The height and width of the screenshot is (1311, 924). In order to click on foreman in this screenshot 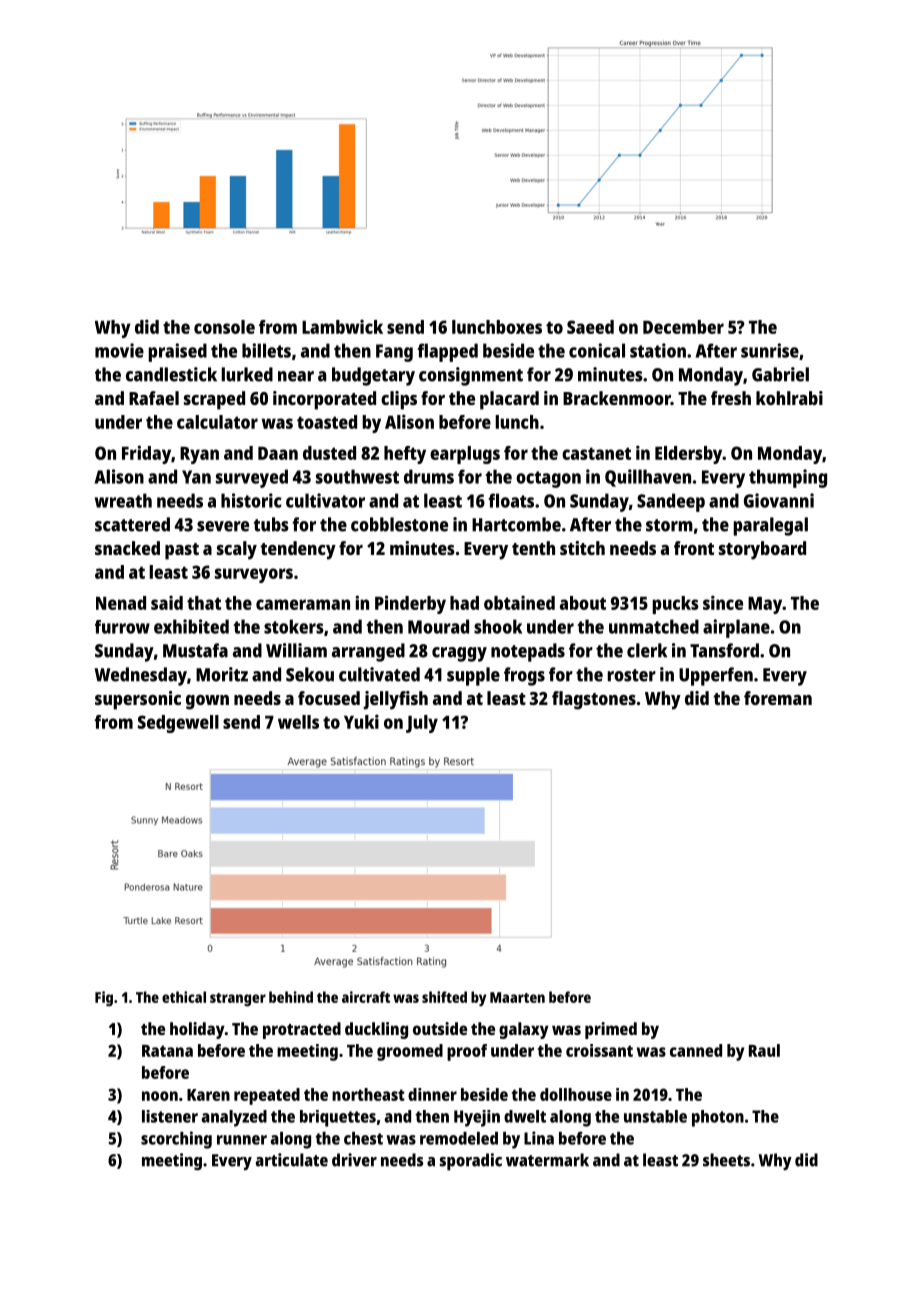, I will do `click(778, 698)`.
